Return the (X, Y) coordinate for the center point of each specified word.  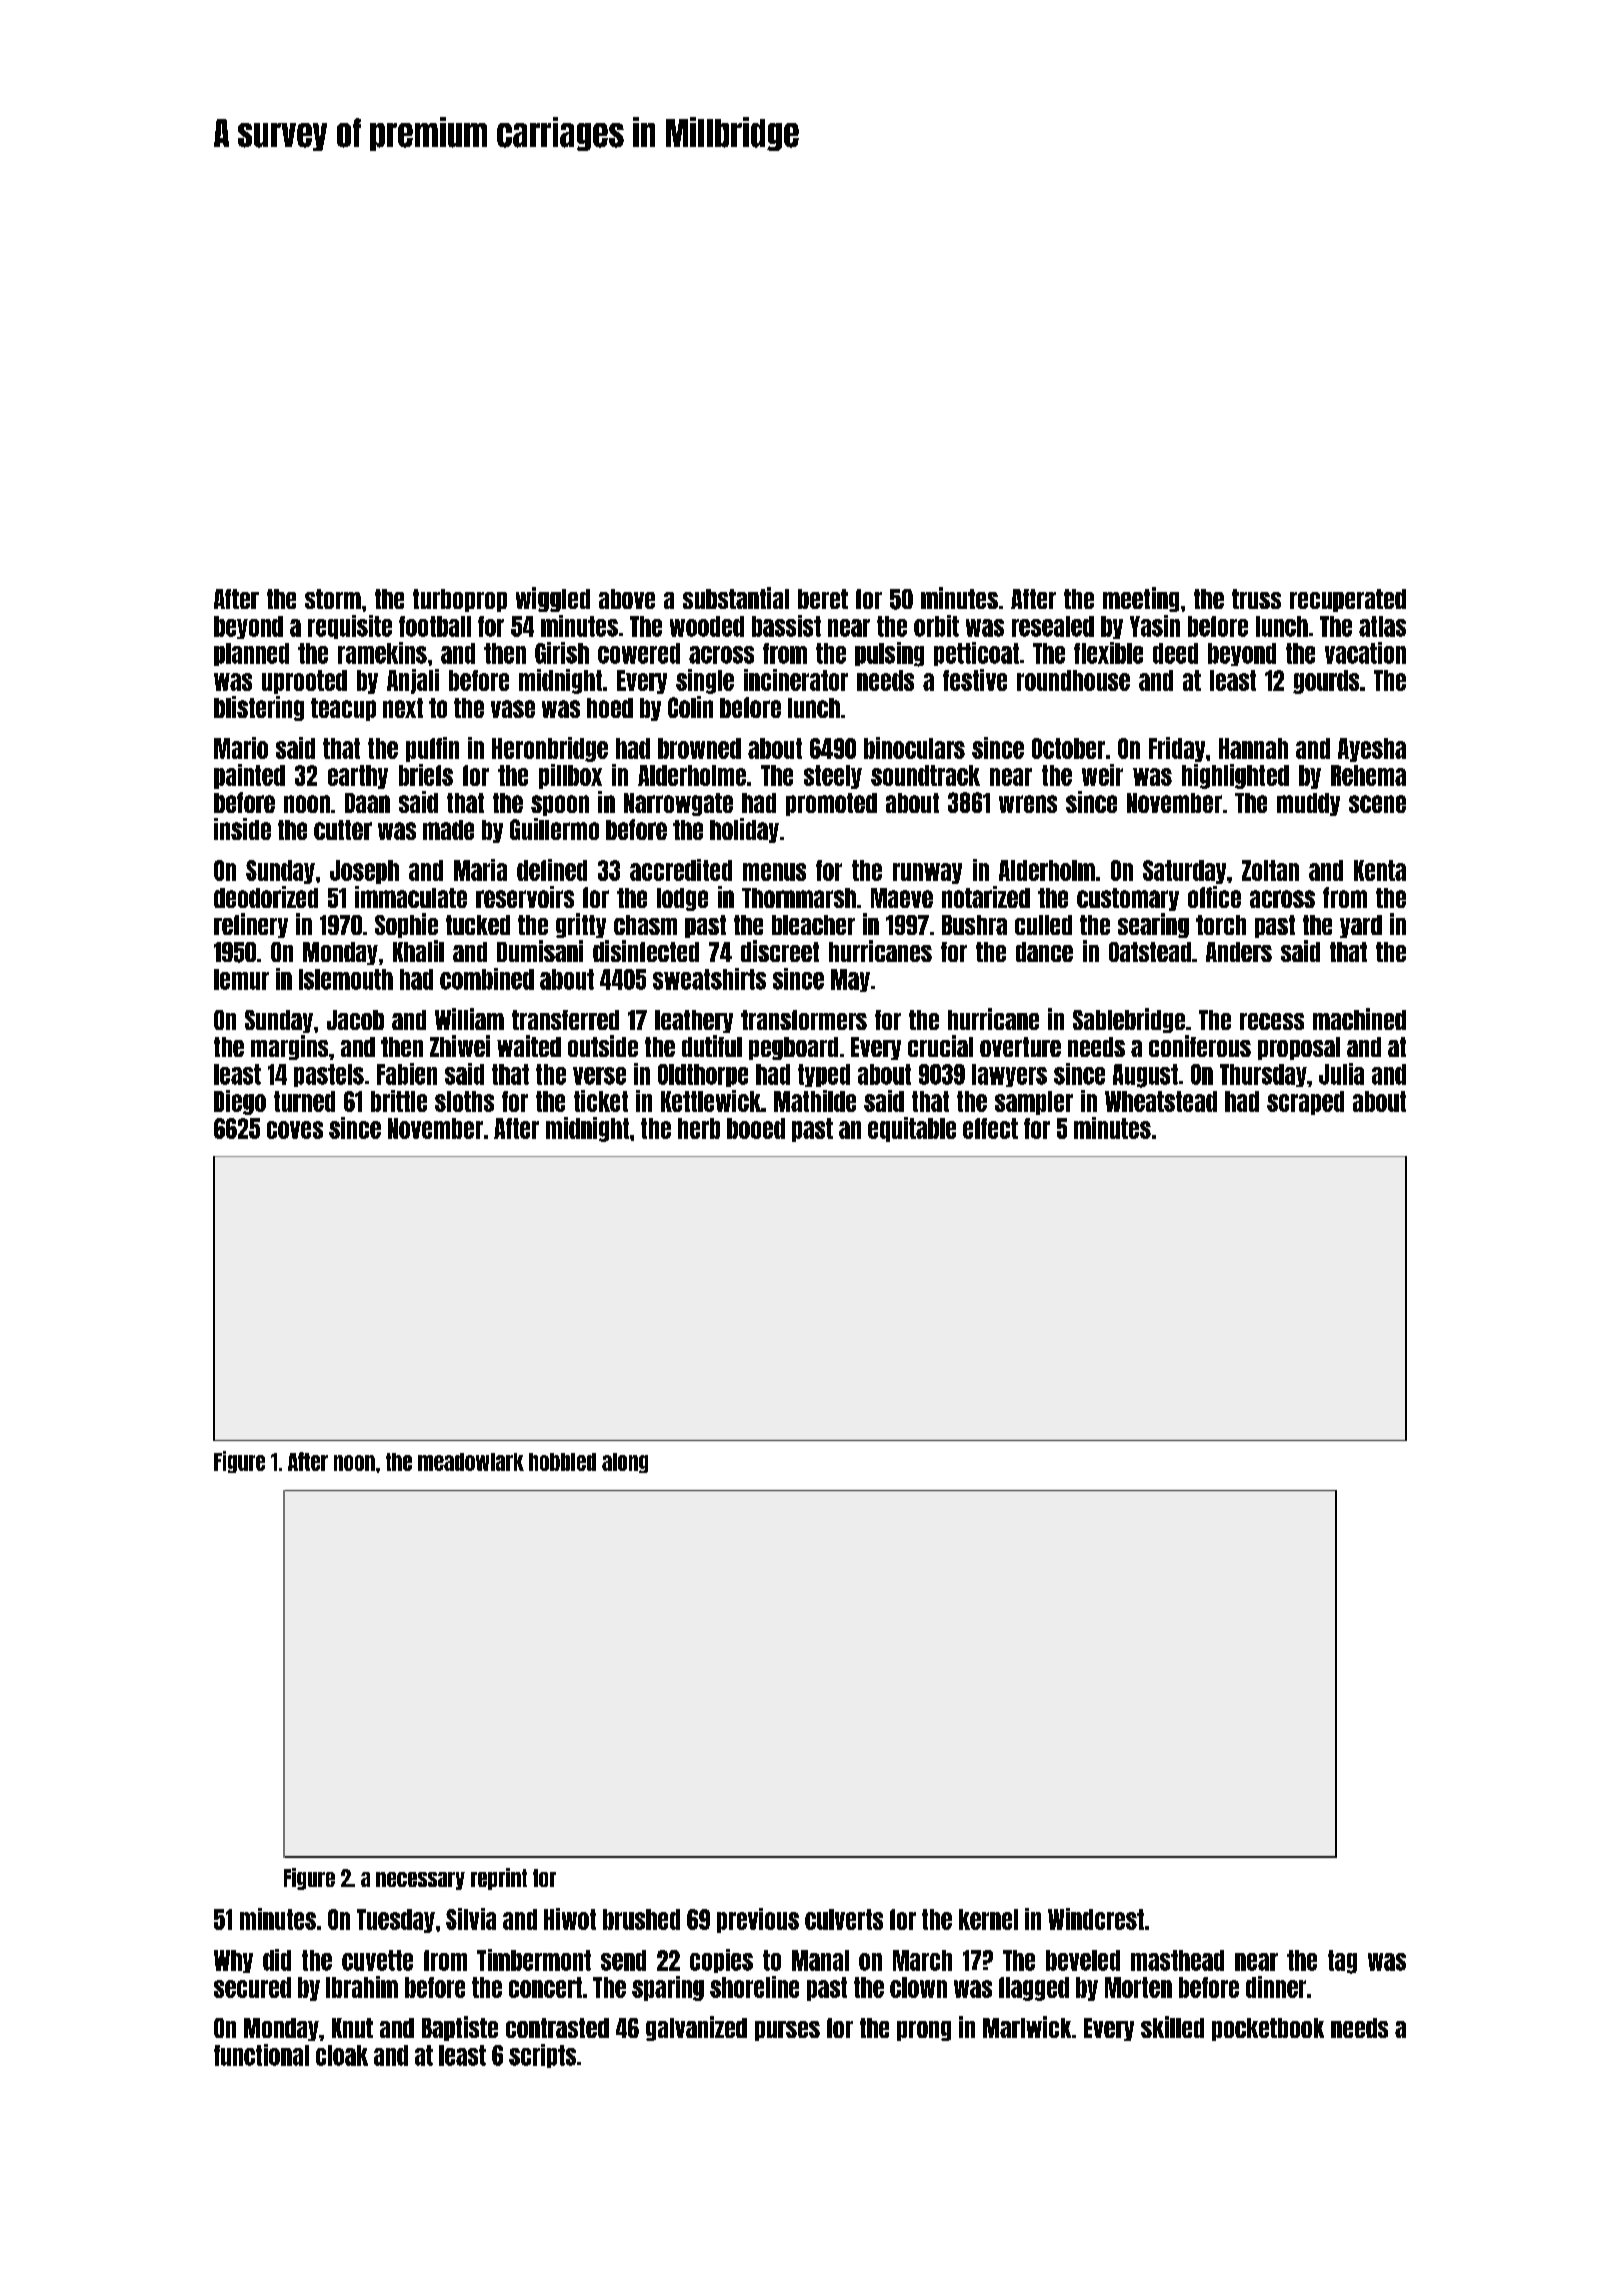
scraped (1305, 1103)
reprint (499, 1879)
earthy (358, 777)
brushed (641, 1919)
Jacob (355, 1020)
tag (1342, 1962)
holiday (744, 830)
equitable (912, 1129)
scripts (542, 2056)
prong (924, 2031)
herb (699, 1128)
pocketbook (1268, 2029)
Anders (1239, 952)
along (625, 1463)
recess (1272, 1021)
